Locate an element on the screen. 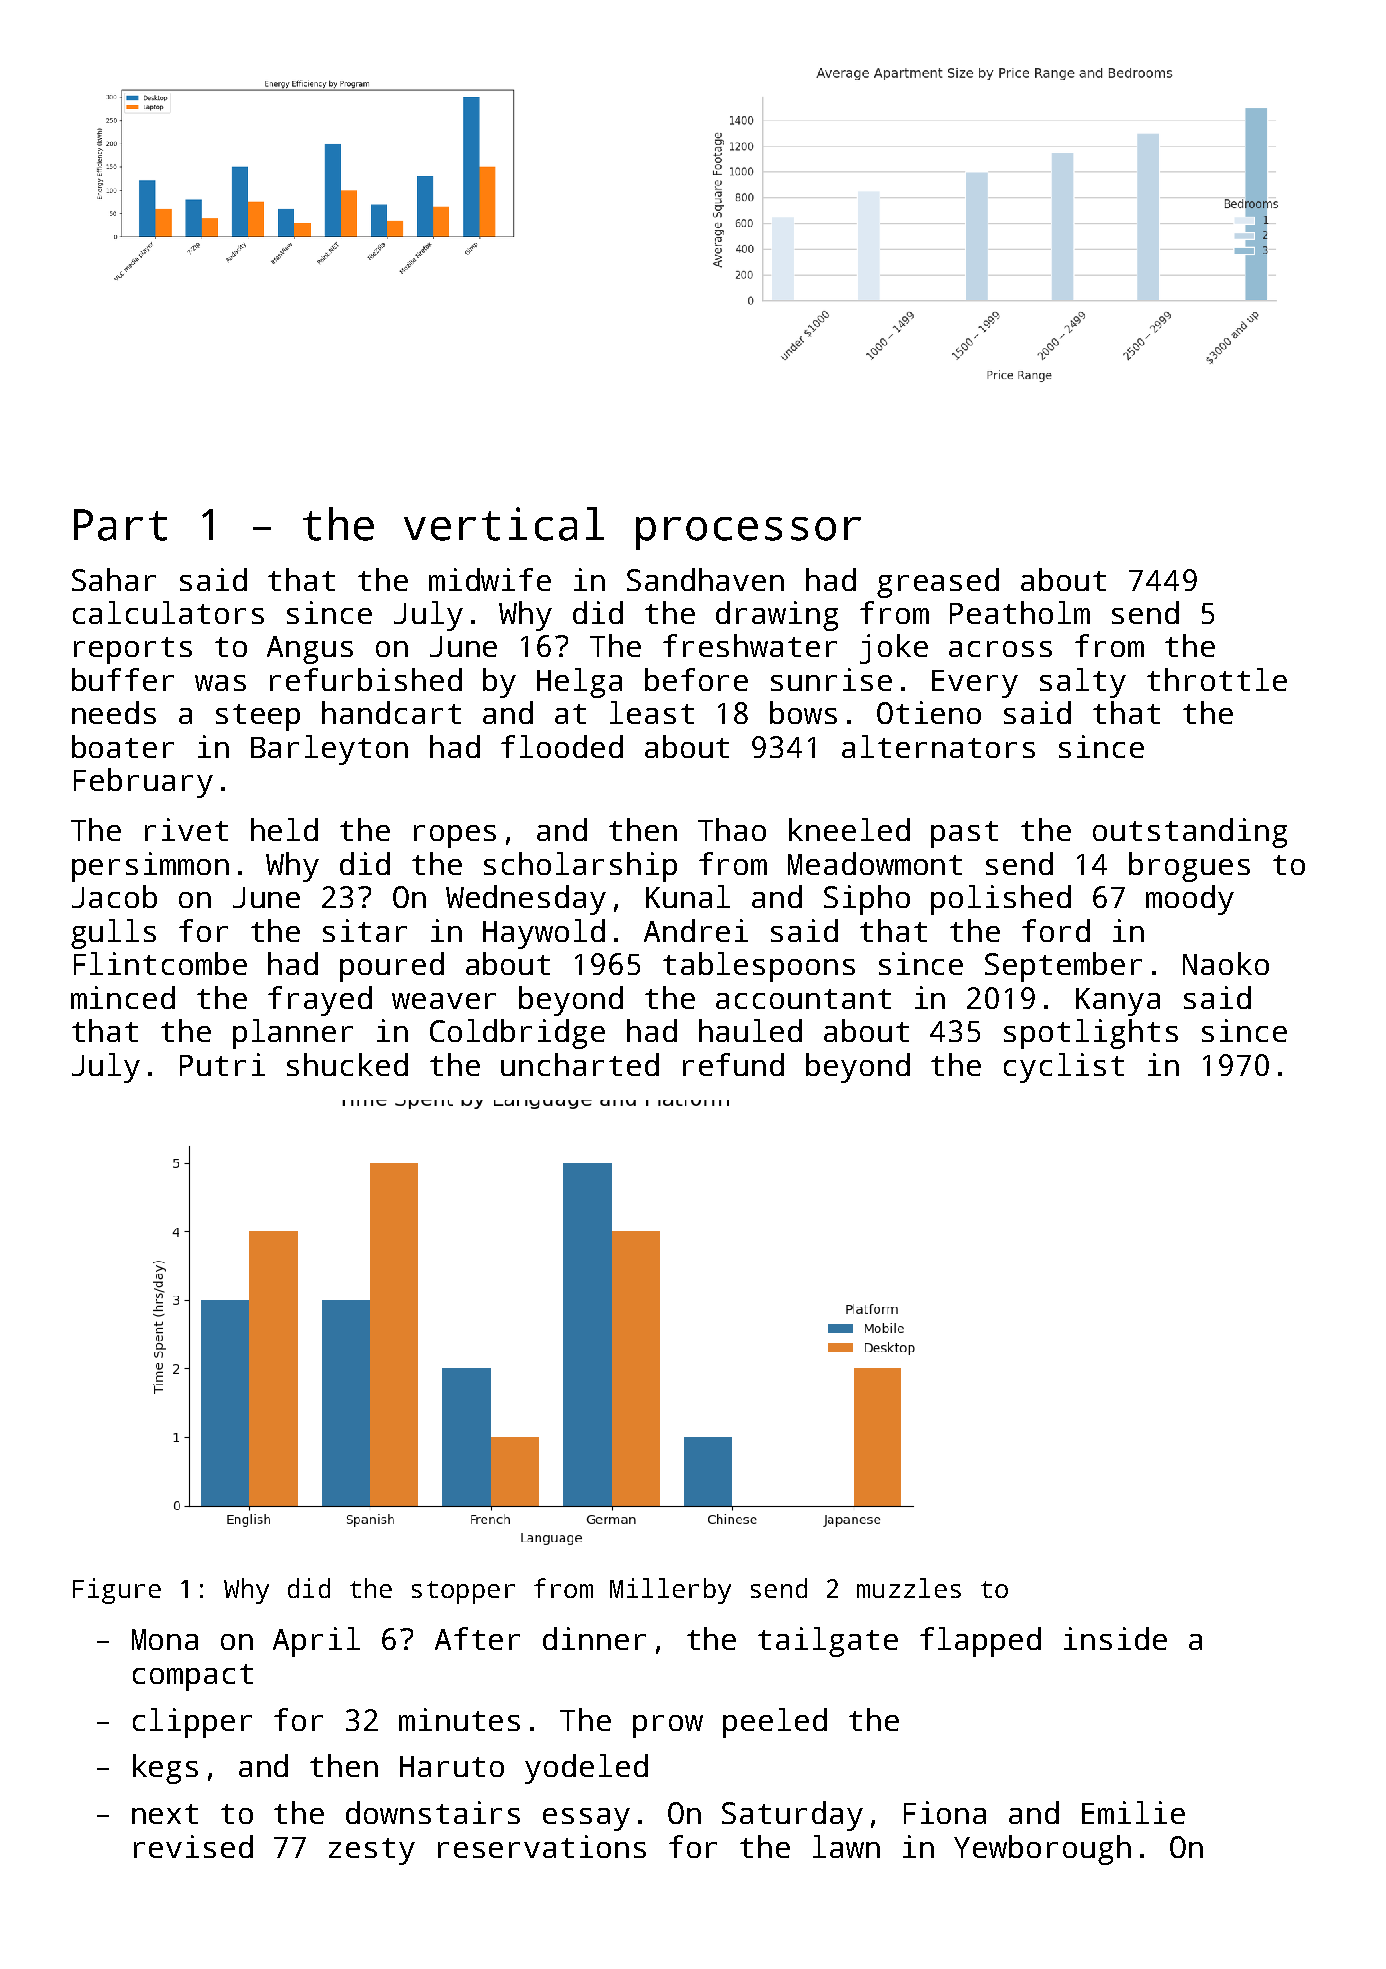 The height and width of the screenshot is (1969, 1386). Millerby is located at coordinates (670, 1591).
